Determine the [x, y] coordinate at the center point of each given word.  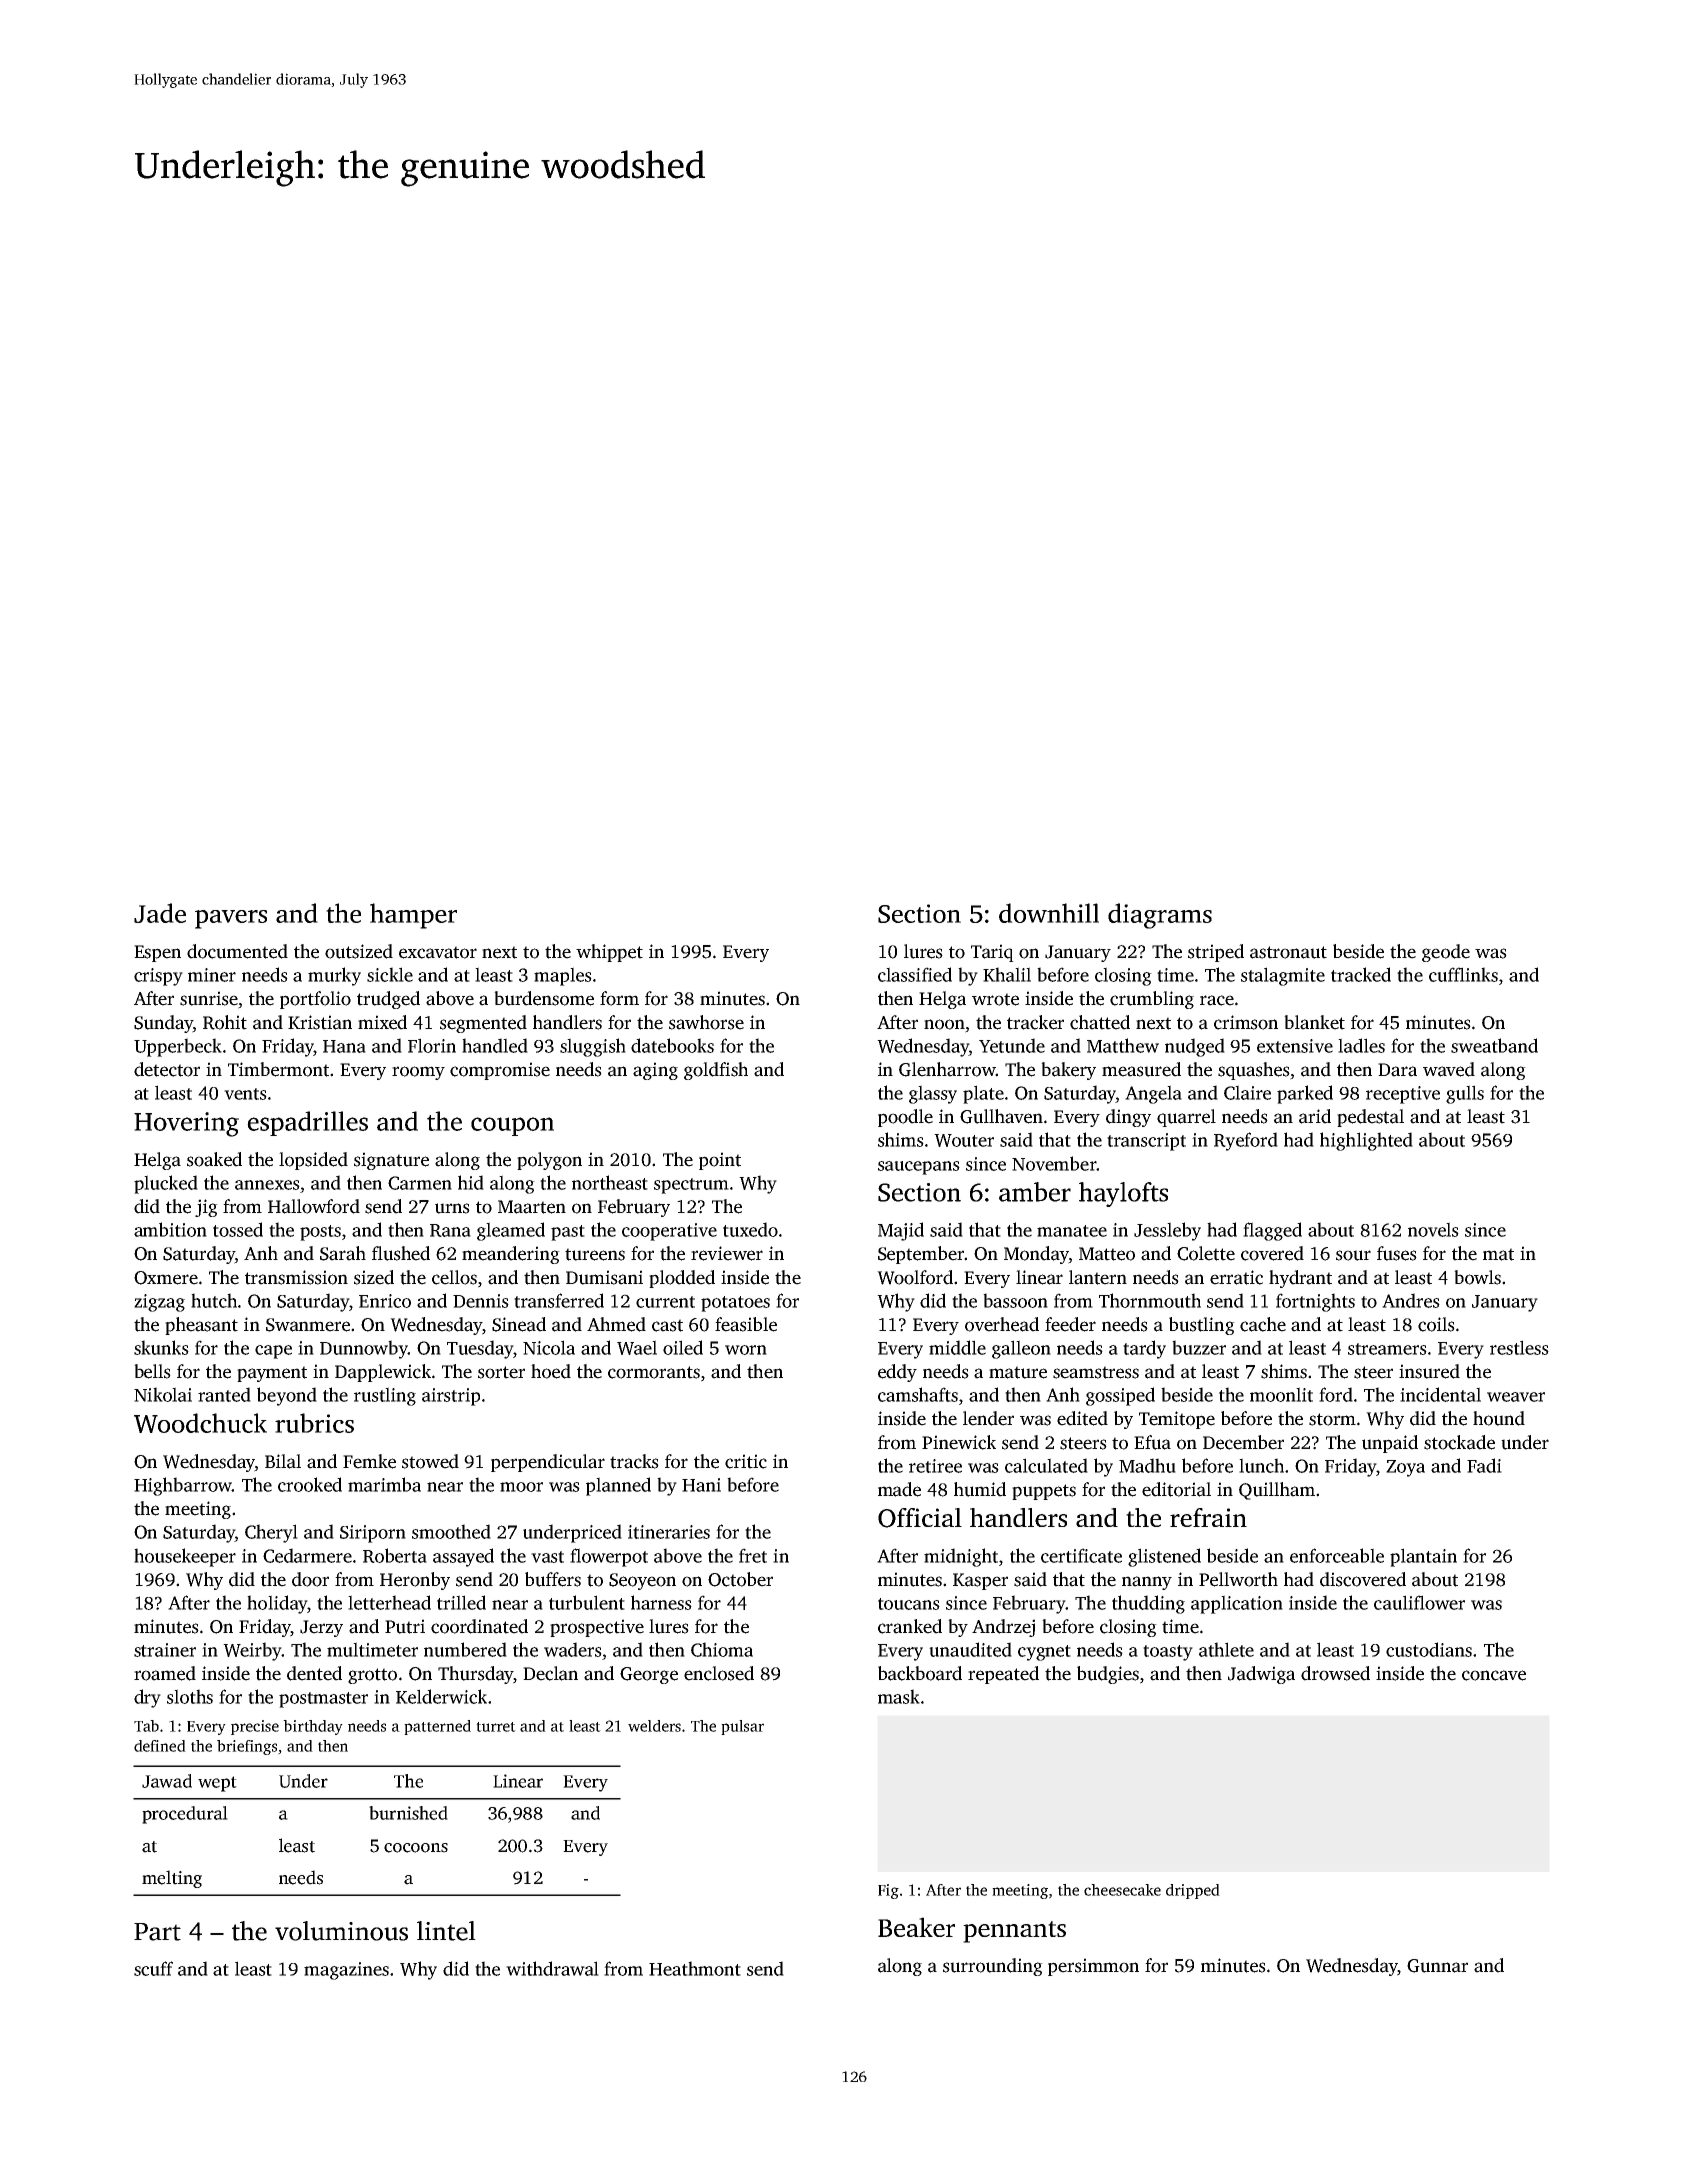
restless [1519, 1347]
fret [753, 1555]
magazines [346, 1971]
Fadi [1484, 1465]
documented [237, 951]
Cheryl [271, 1533]
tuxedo [750, 1229]
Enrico [385, 1301]
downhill [1049, 913]
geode [1446, 953]
